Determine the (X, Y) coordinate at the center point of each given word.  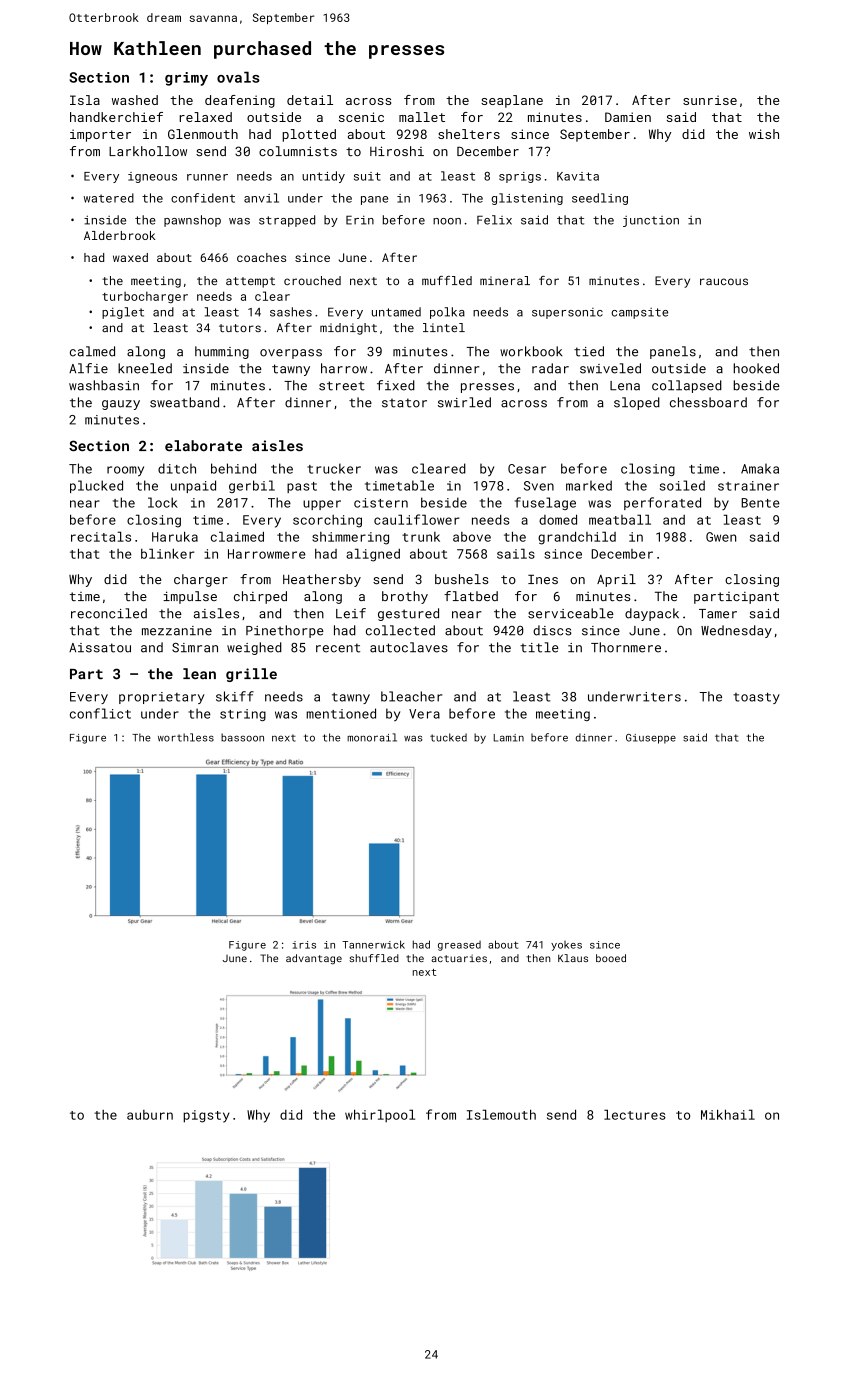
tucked (448, 737)
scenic (361, 117)
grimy (186, 79)
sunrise (710, 100)
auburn (150, 1115)
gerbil (252, 486)
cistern (381, 503)
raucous (724, 281)
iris (304, 945)
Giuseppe (651, 739)
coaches (261, 257)
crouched (312, 280)
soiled (682, 485)
